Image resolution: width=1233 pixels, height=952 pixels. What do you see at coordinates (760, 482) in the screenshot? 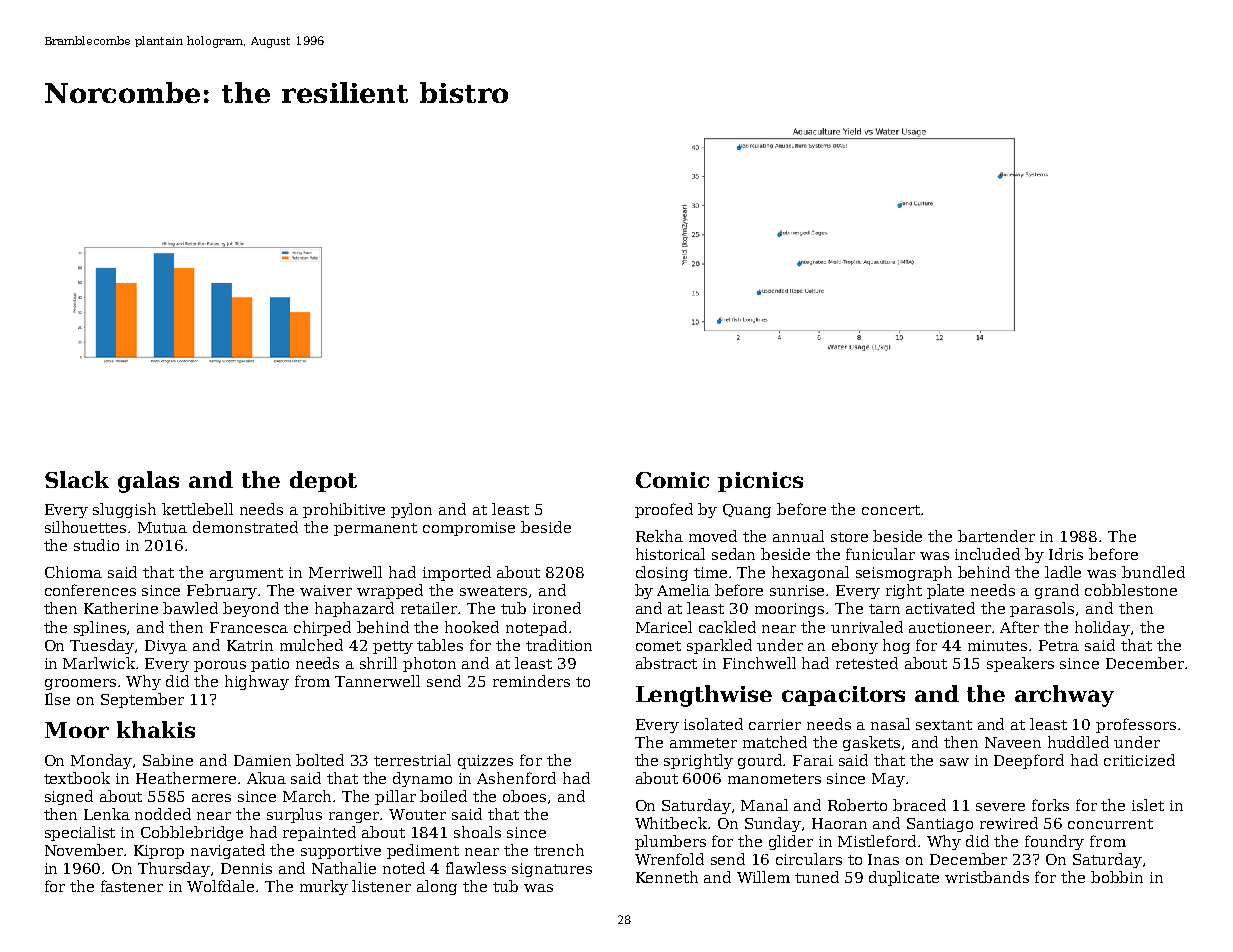
I see `picnics` at bounding box center [760, 482].
